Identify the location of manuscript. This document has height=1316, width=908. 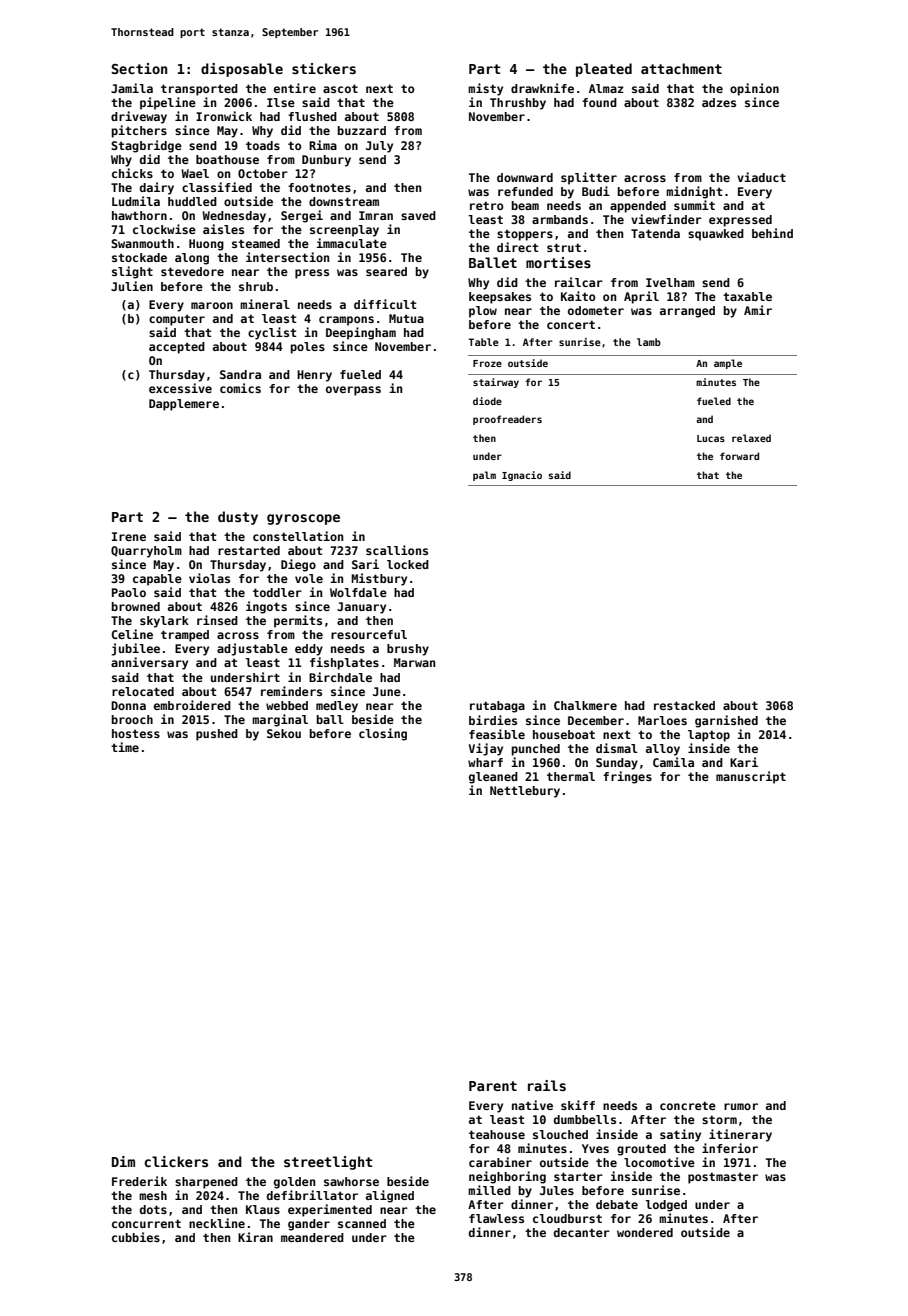
(751, 777).
